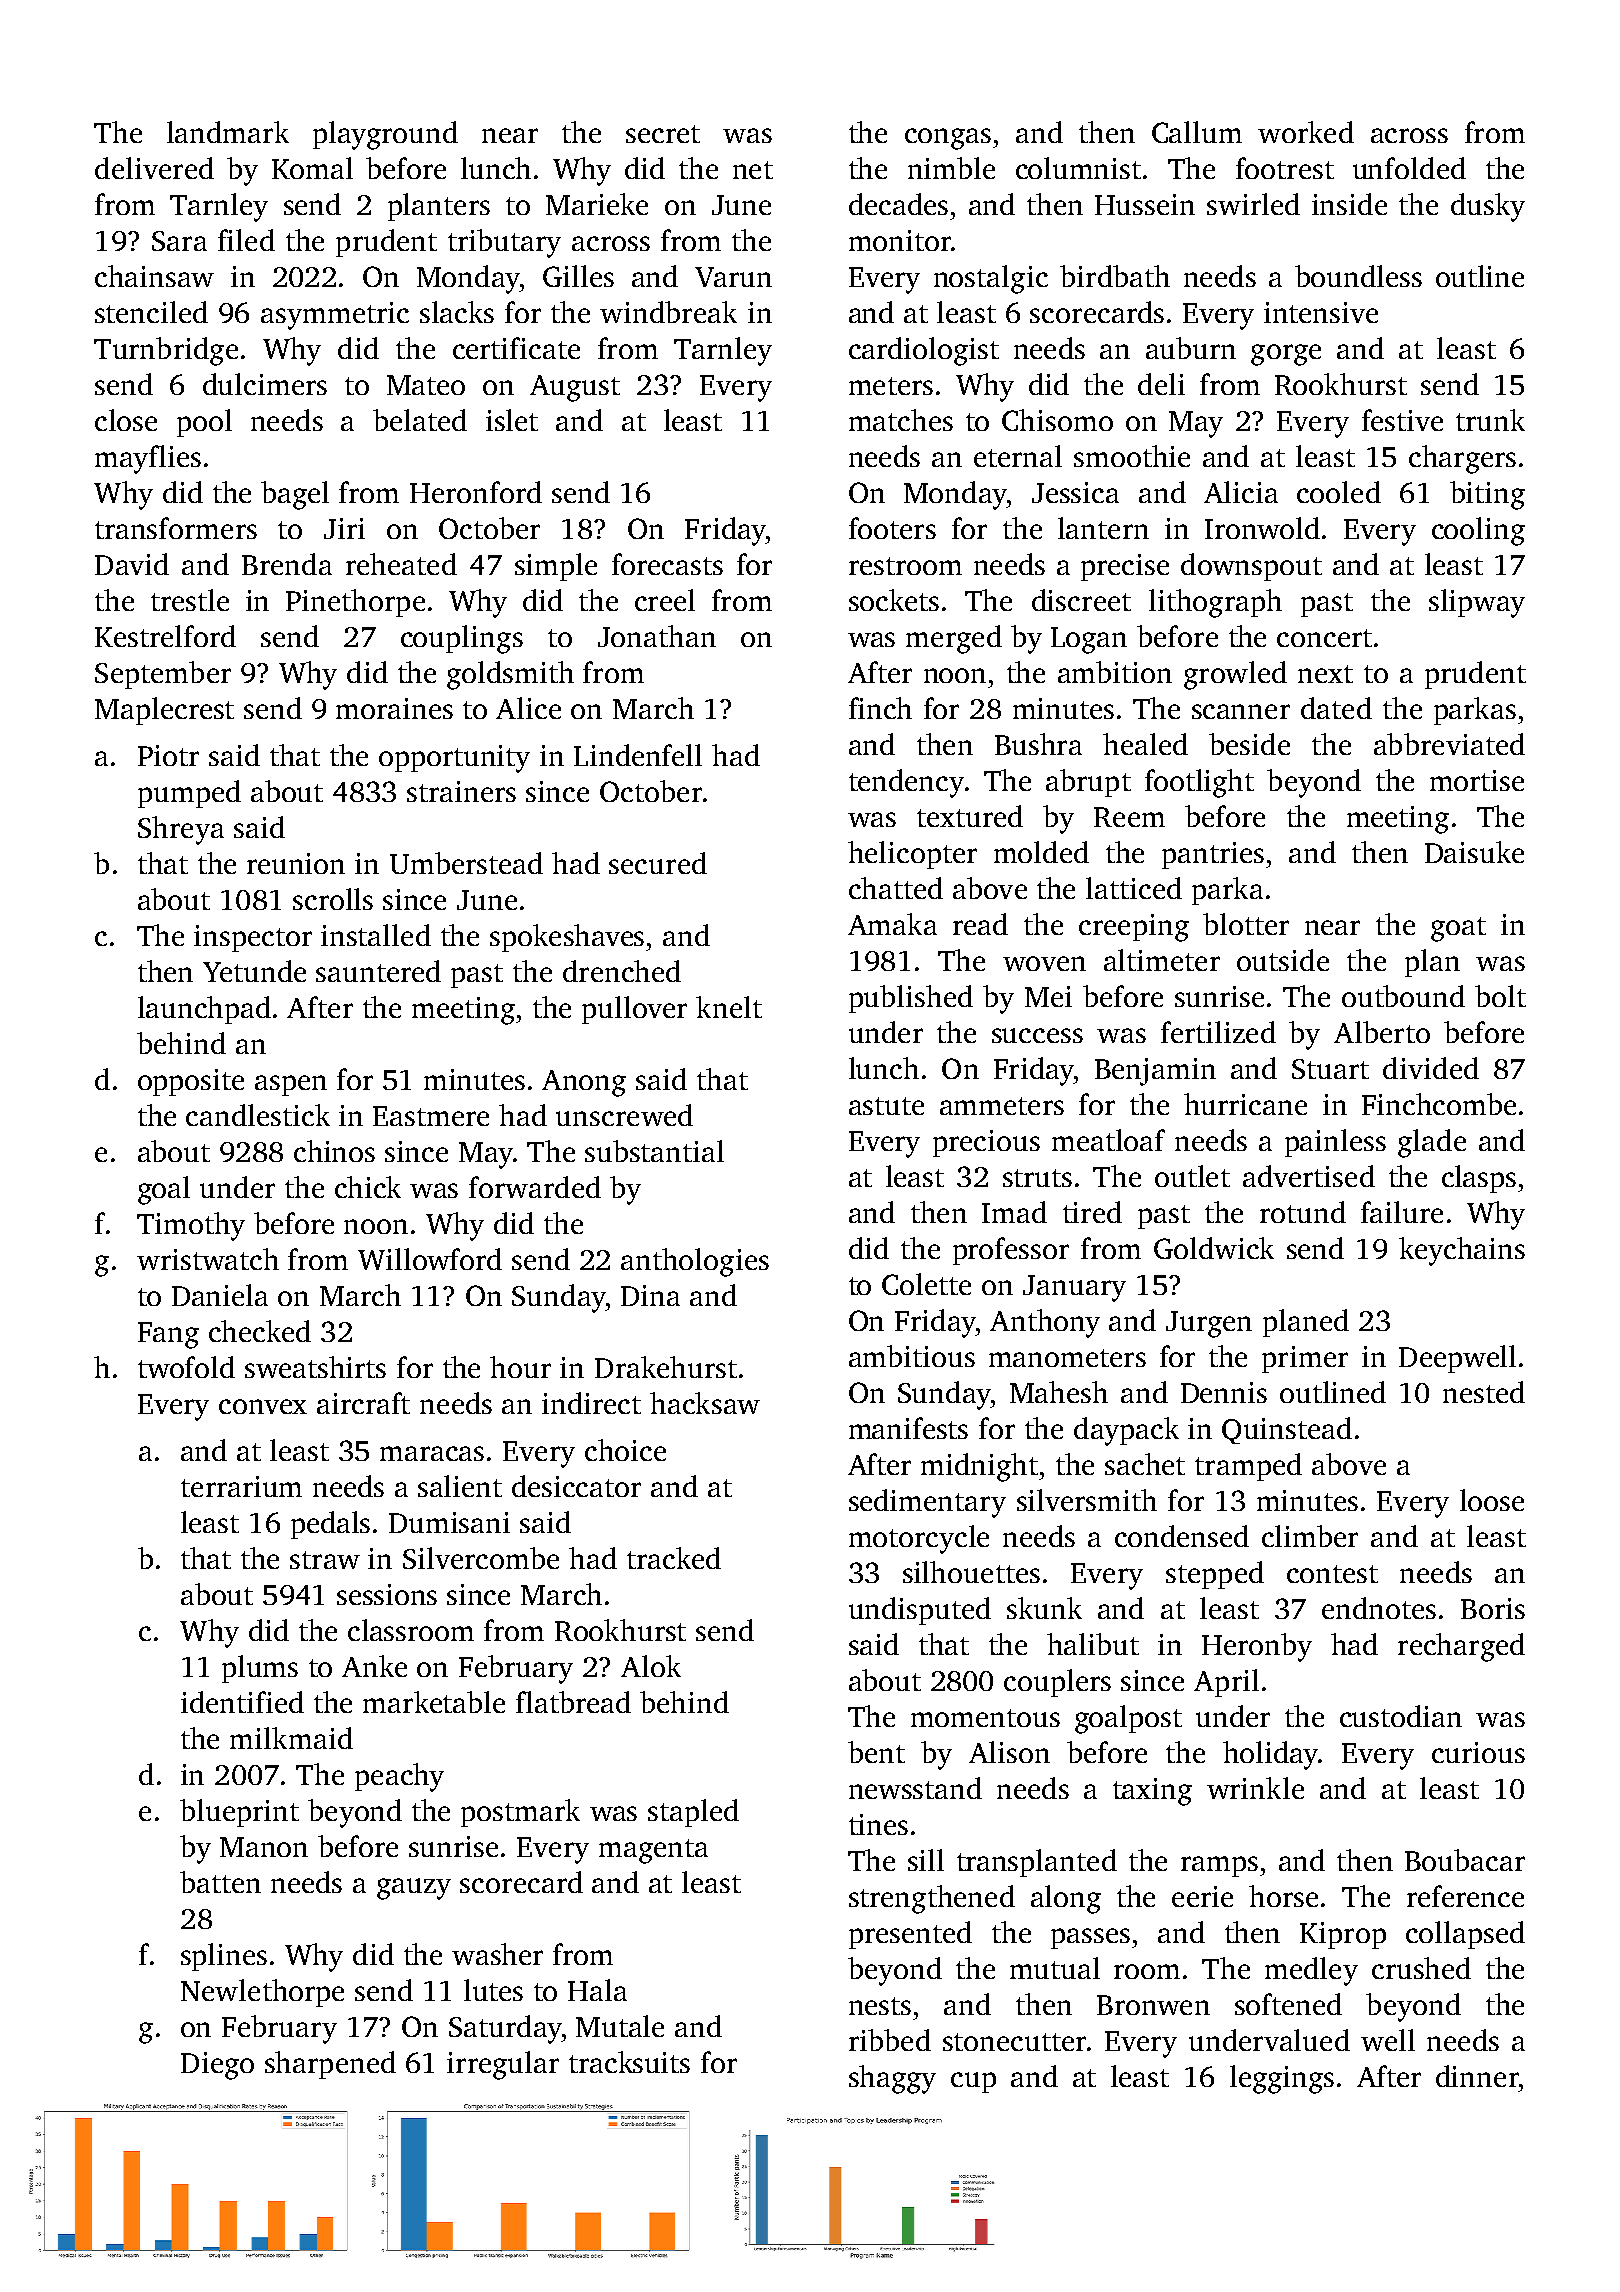 This screenshot has height=2292, width=1620. Describe the element at coordinates (1241, 711) in the screenshot. I see `scanner` at that location.
